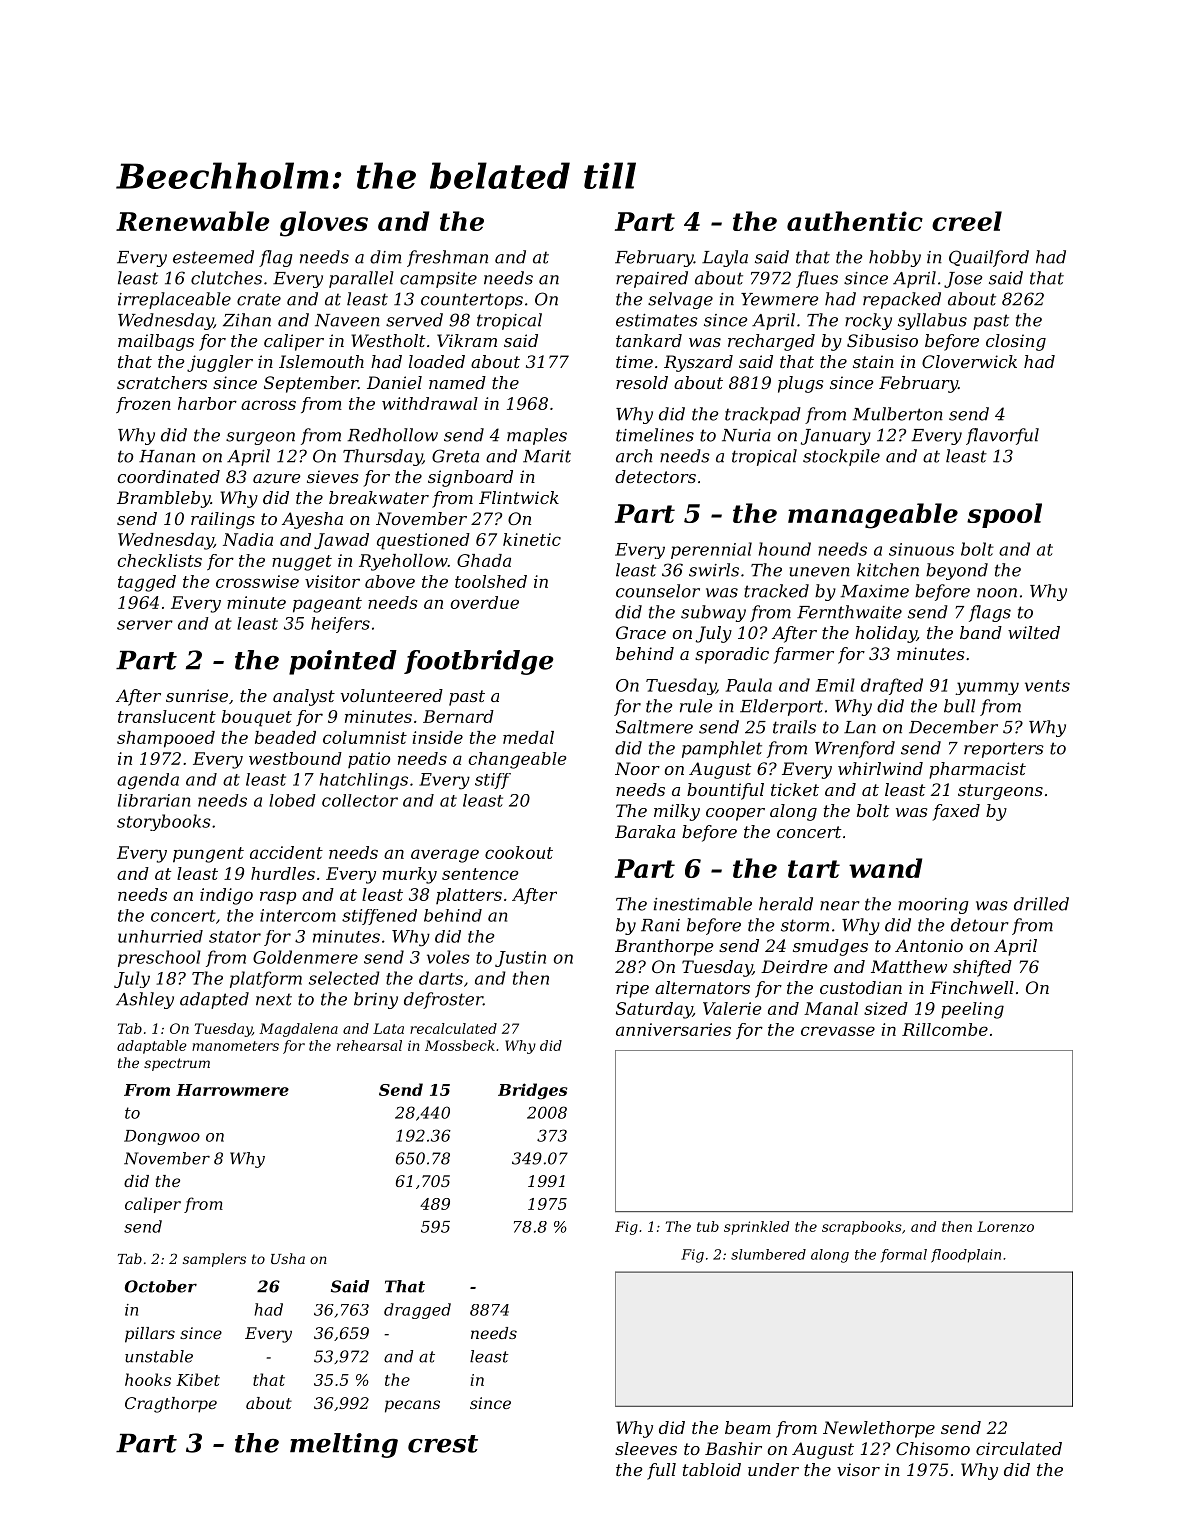  Describe the element at coordinates (376, 1000) in the document. I see `briny` at that location.
